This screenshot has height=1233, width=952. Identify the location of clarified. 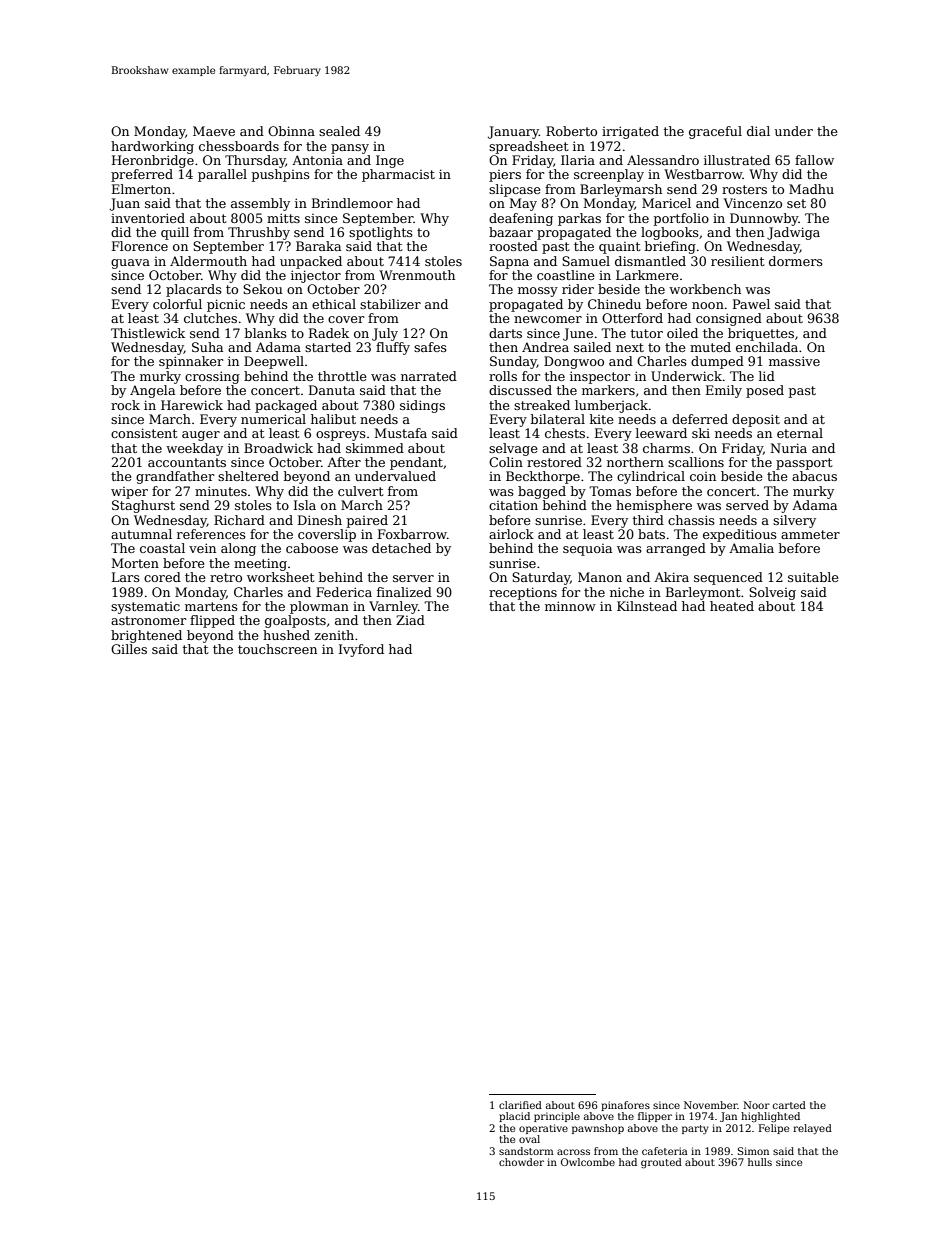
(520, 1105).
